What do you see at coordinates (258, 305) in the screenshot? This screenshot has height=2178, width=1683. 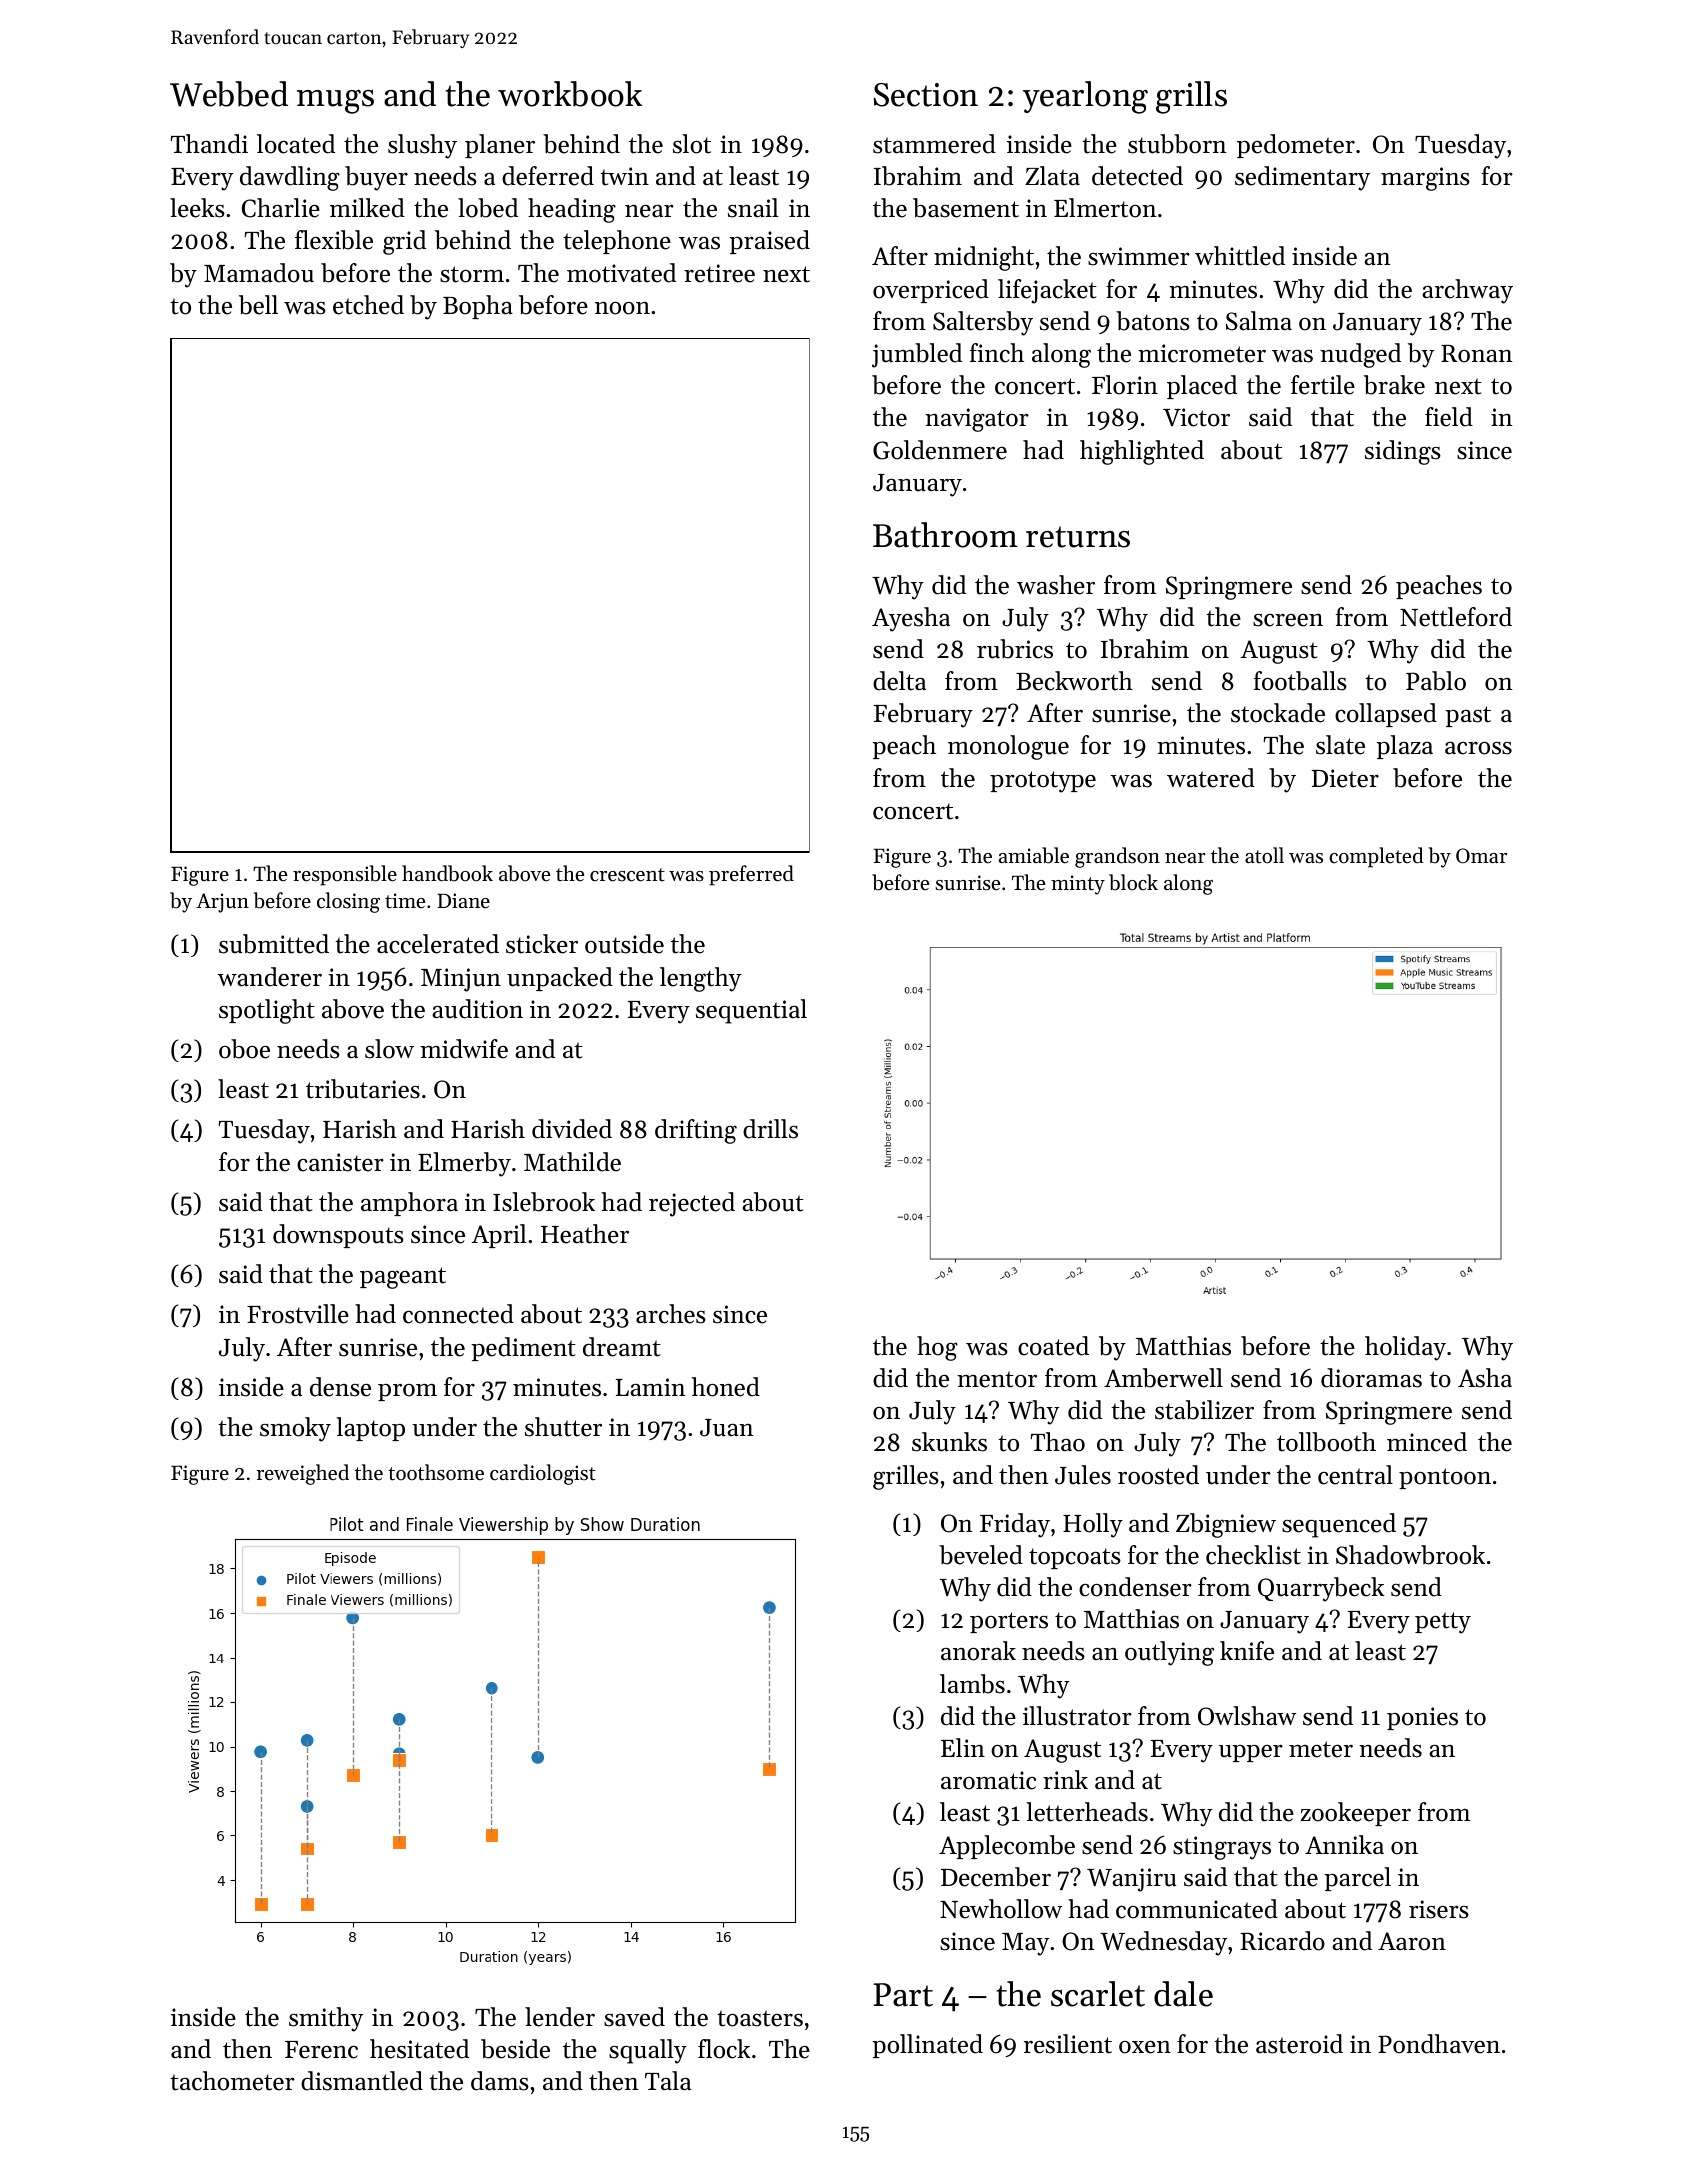 I see `bell` at bounding box center [258, 305].
